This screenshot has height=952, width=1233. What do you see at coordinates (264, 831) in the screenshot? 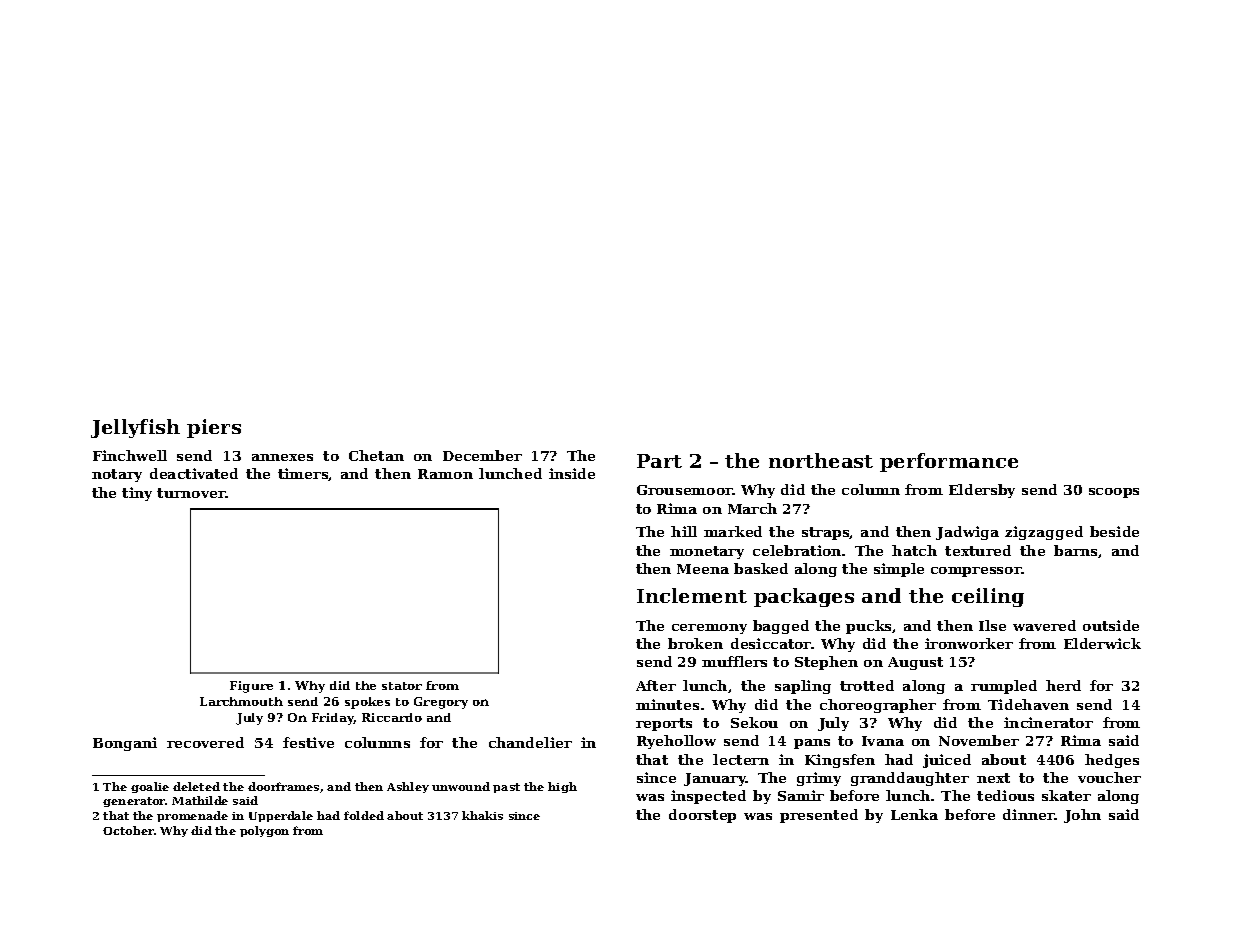
I see `polygon` at bounding box center [264, 831].
